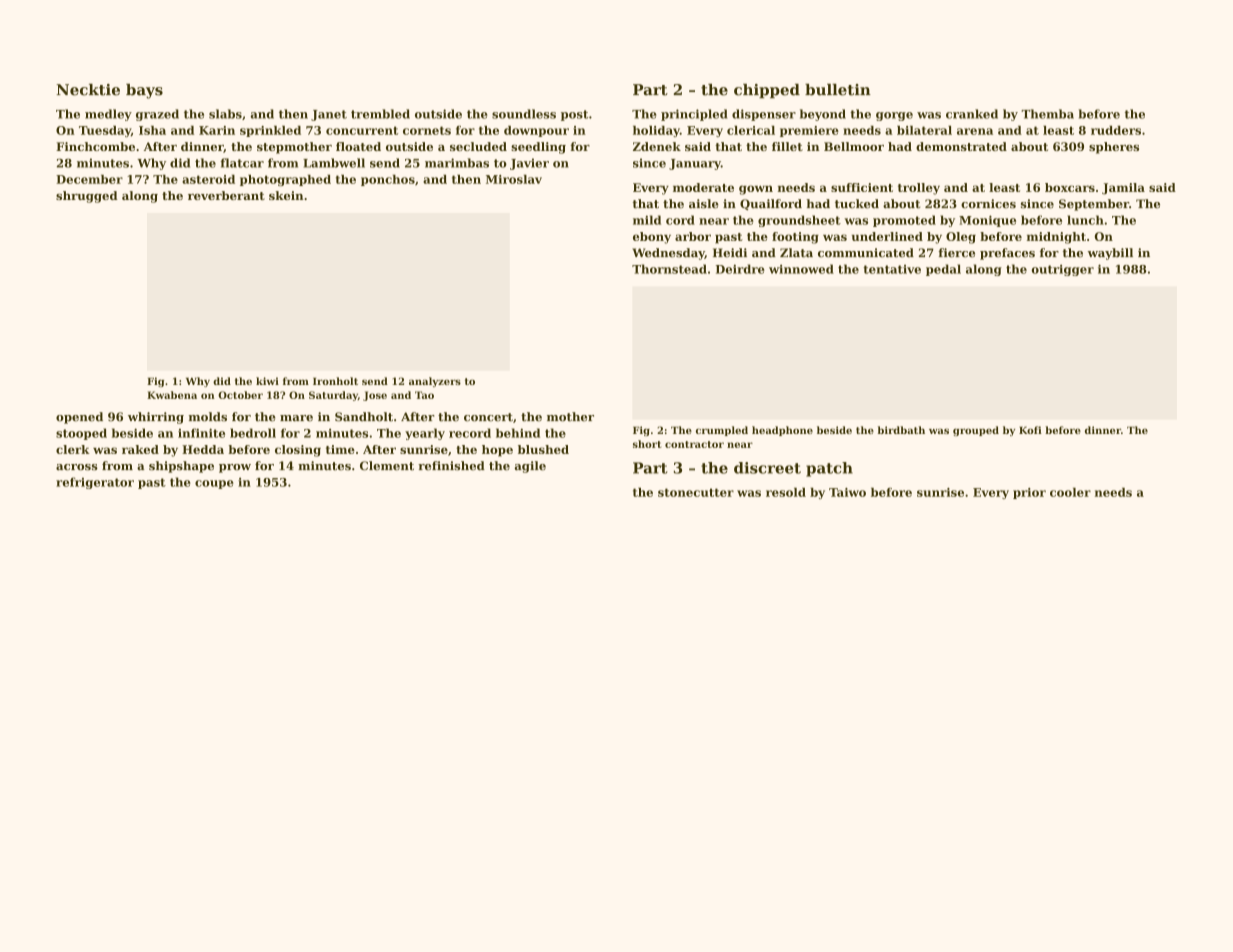 This screenshot has height=952, width=1233. Describe the element at coordinates (696, 492) in the screenshot. I see `stonecutter` at that location.
